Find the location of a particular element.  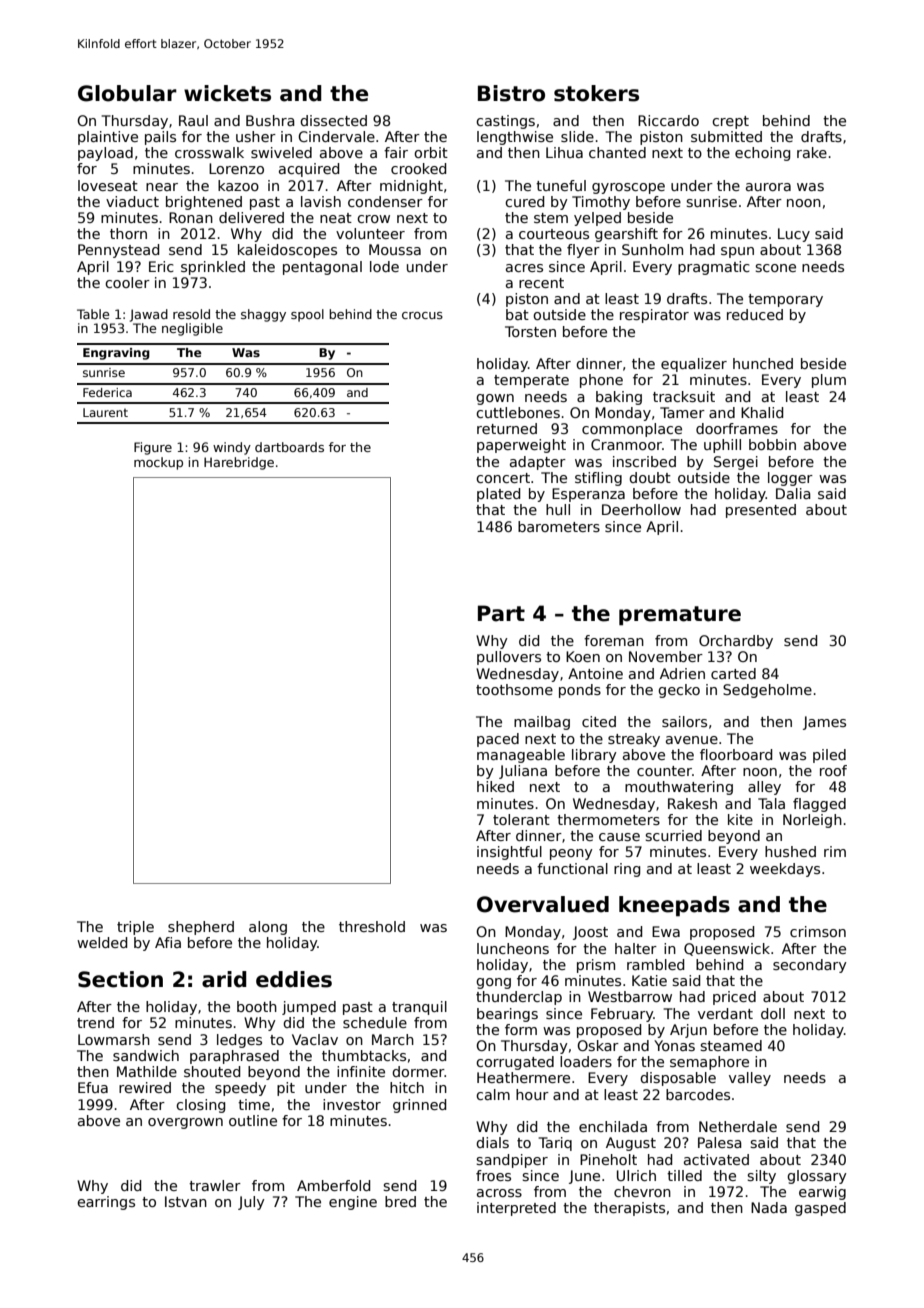

glossary is located at coordinates (817, 1177).
